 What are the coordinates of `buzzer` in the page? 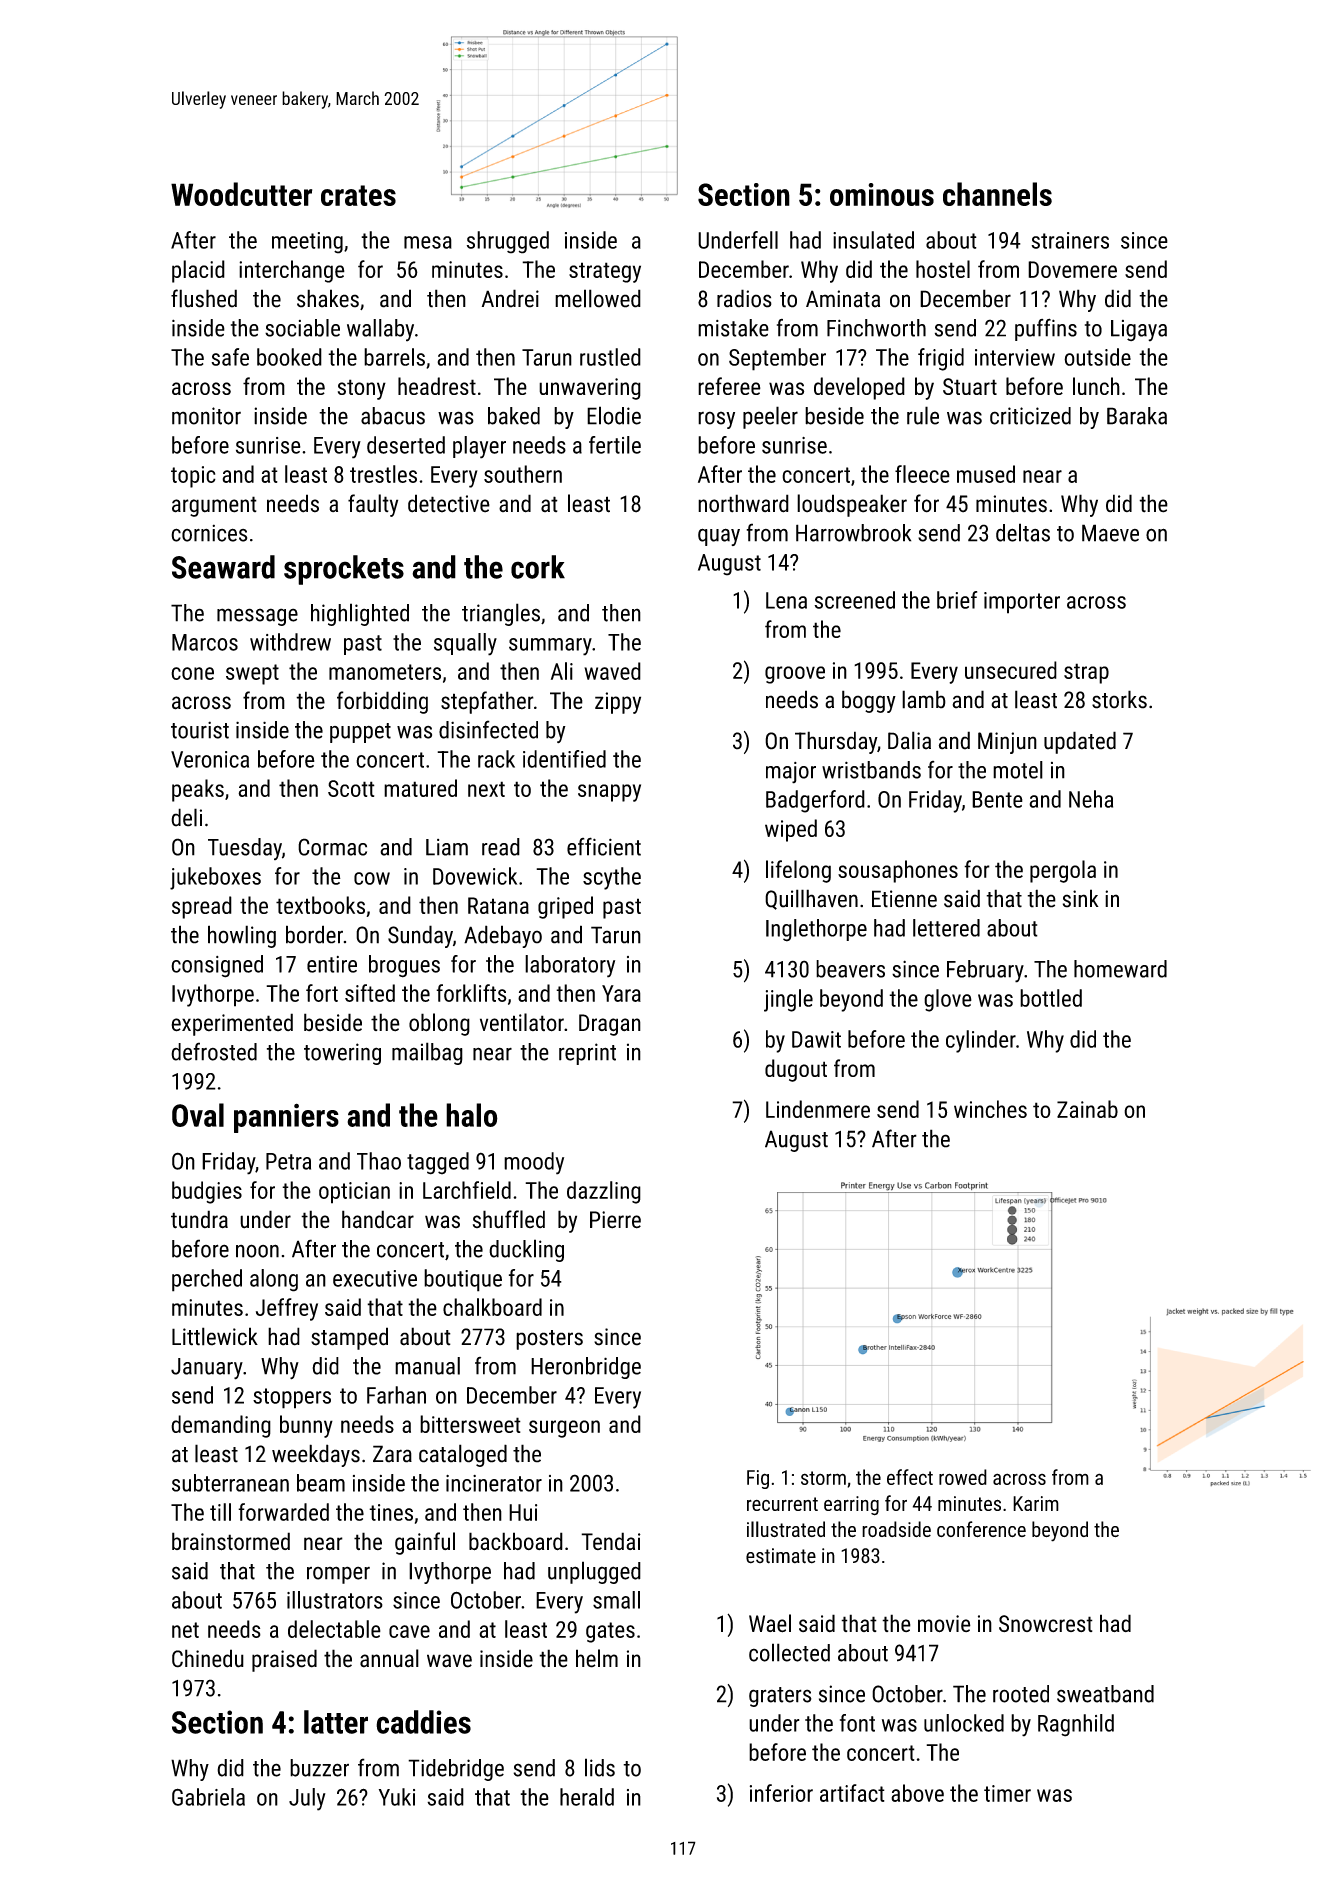 It's located at (319, 1768).
